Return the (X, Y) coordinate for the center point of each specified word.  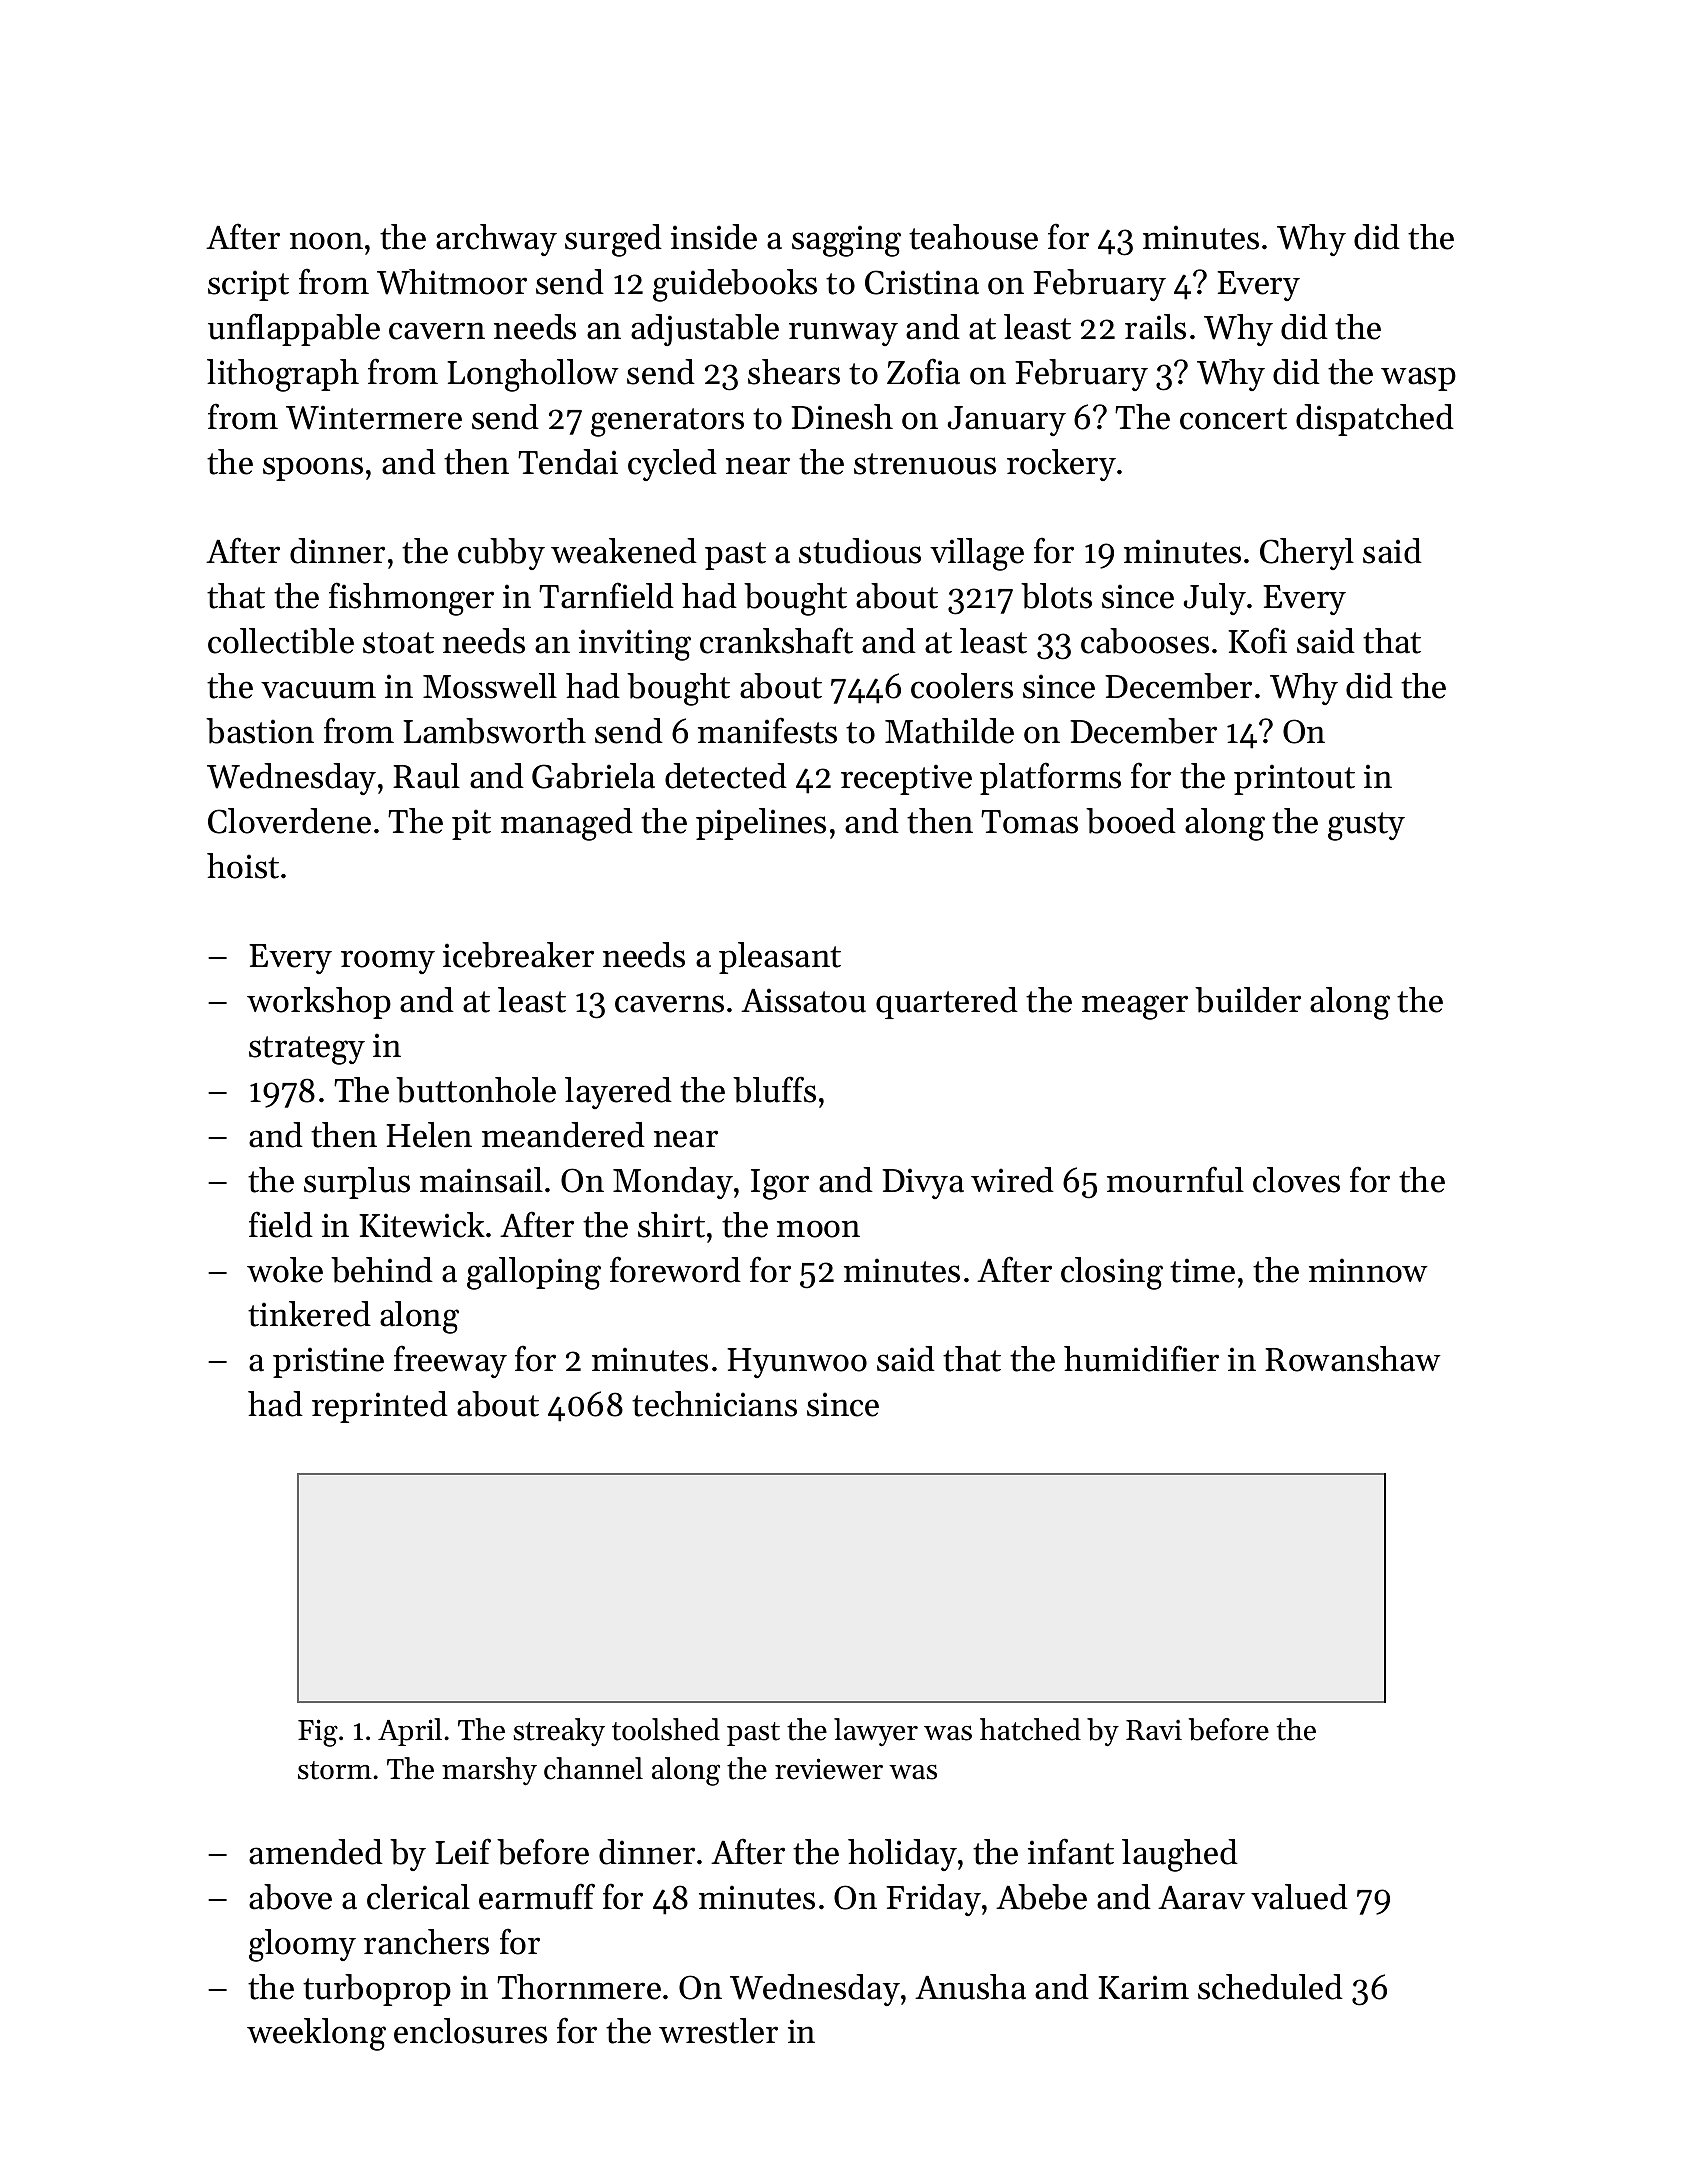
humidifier (1141, 1358)
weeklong (316, 2034)
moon (818, 1229)
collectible (281, 641)
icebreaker (518, 955)
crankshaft (776, 640)
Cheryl (1307, 554)
